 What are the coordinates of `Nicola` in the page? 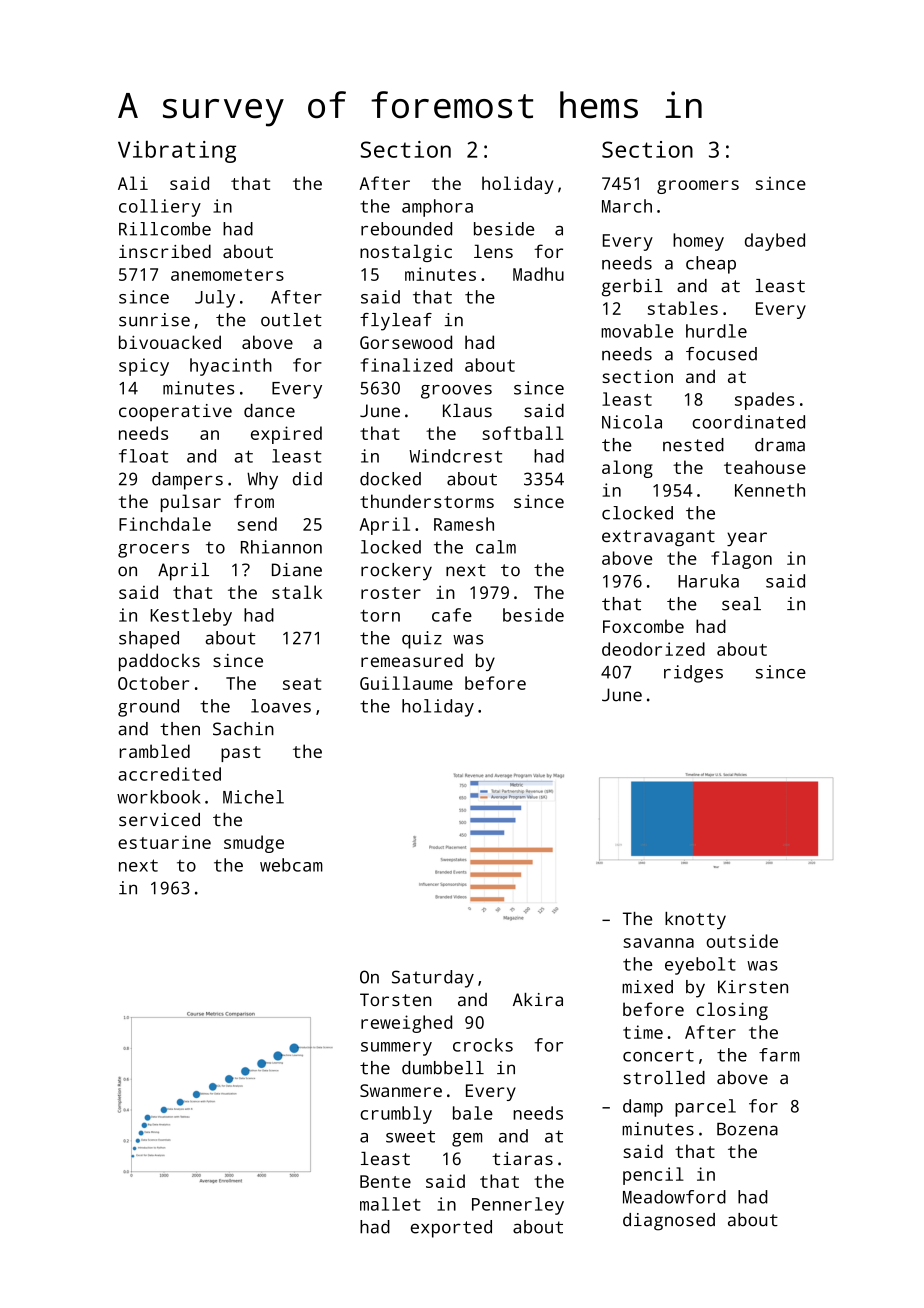 It's located at (632, 422).
